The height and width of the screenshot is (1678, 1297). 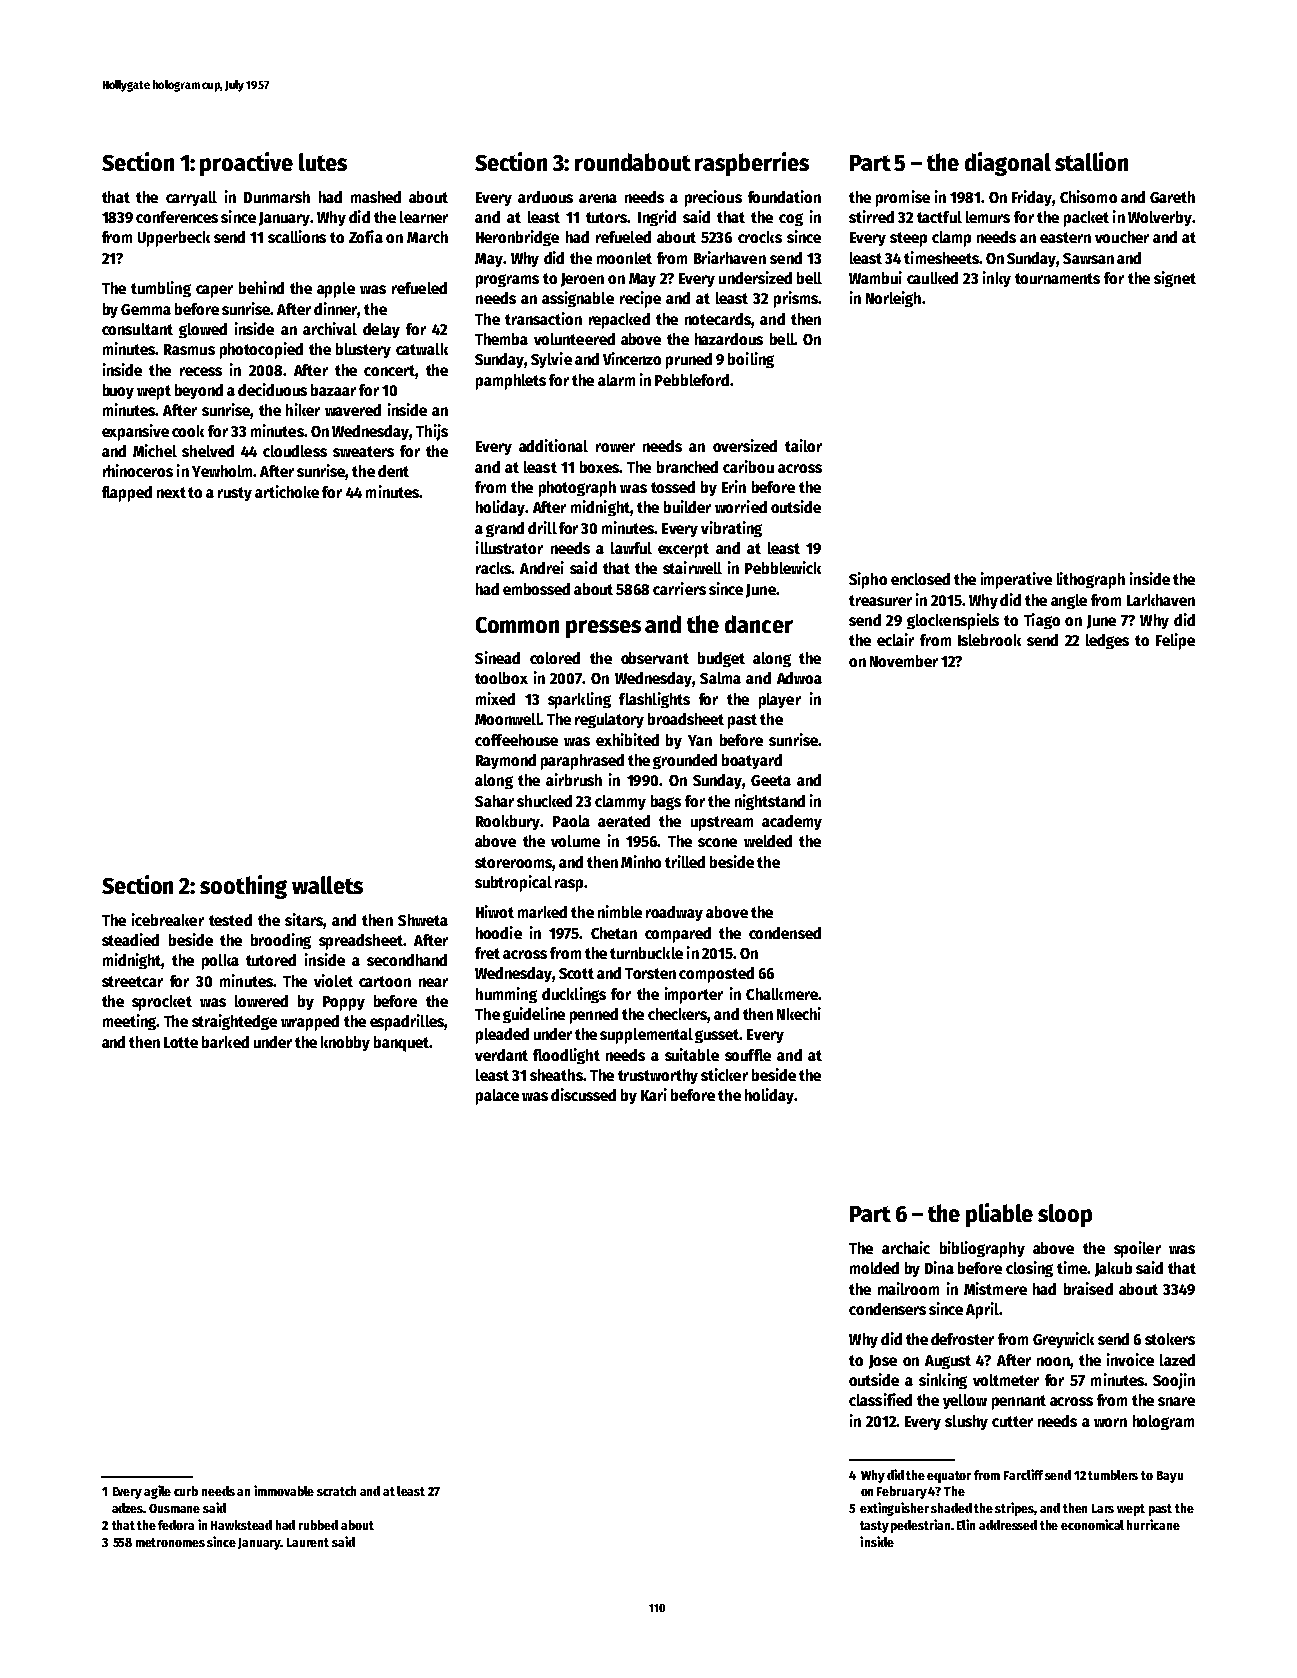 I want to click on Laurent, so click(x=308, y=1542).
